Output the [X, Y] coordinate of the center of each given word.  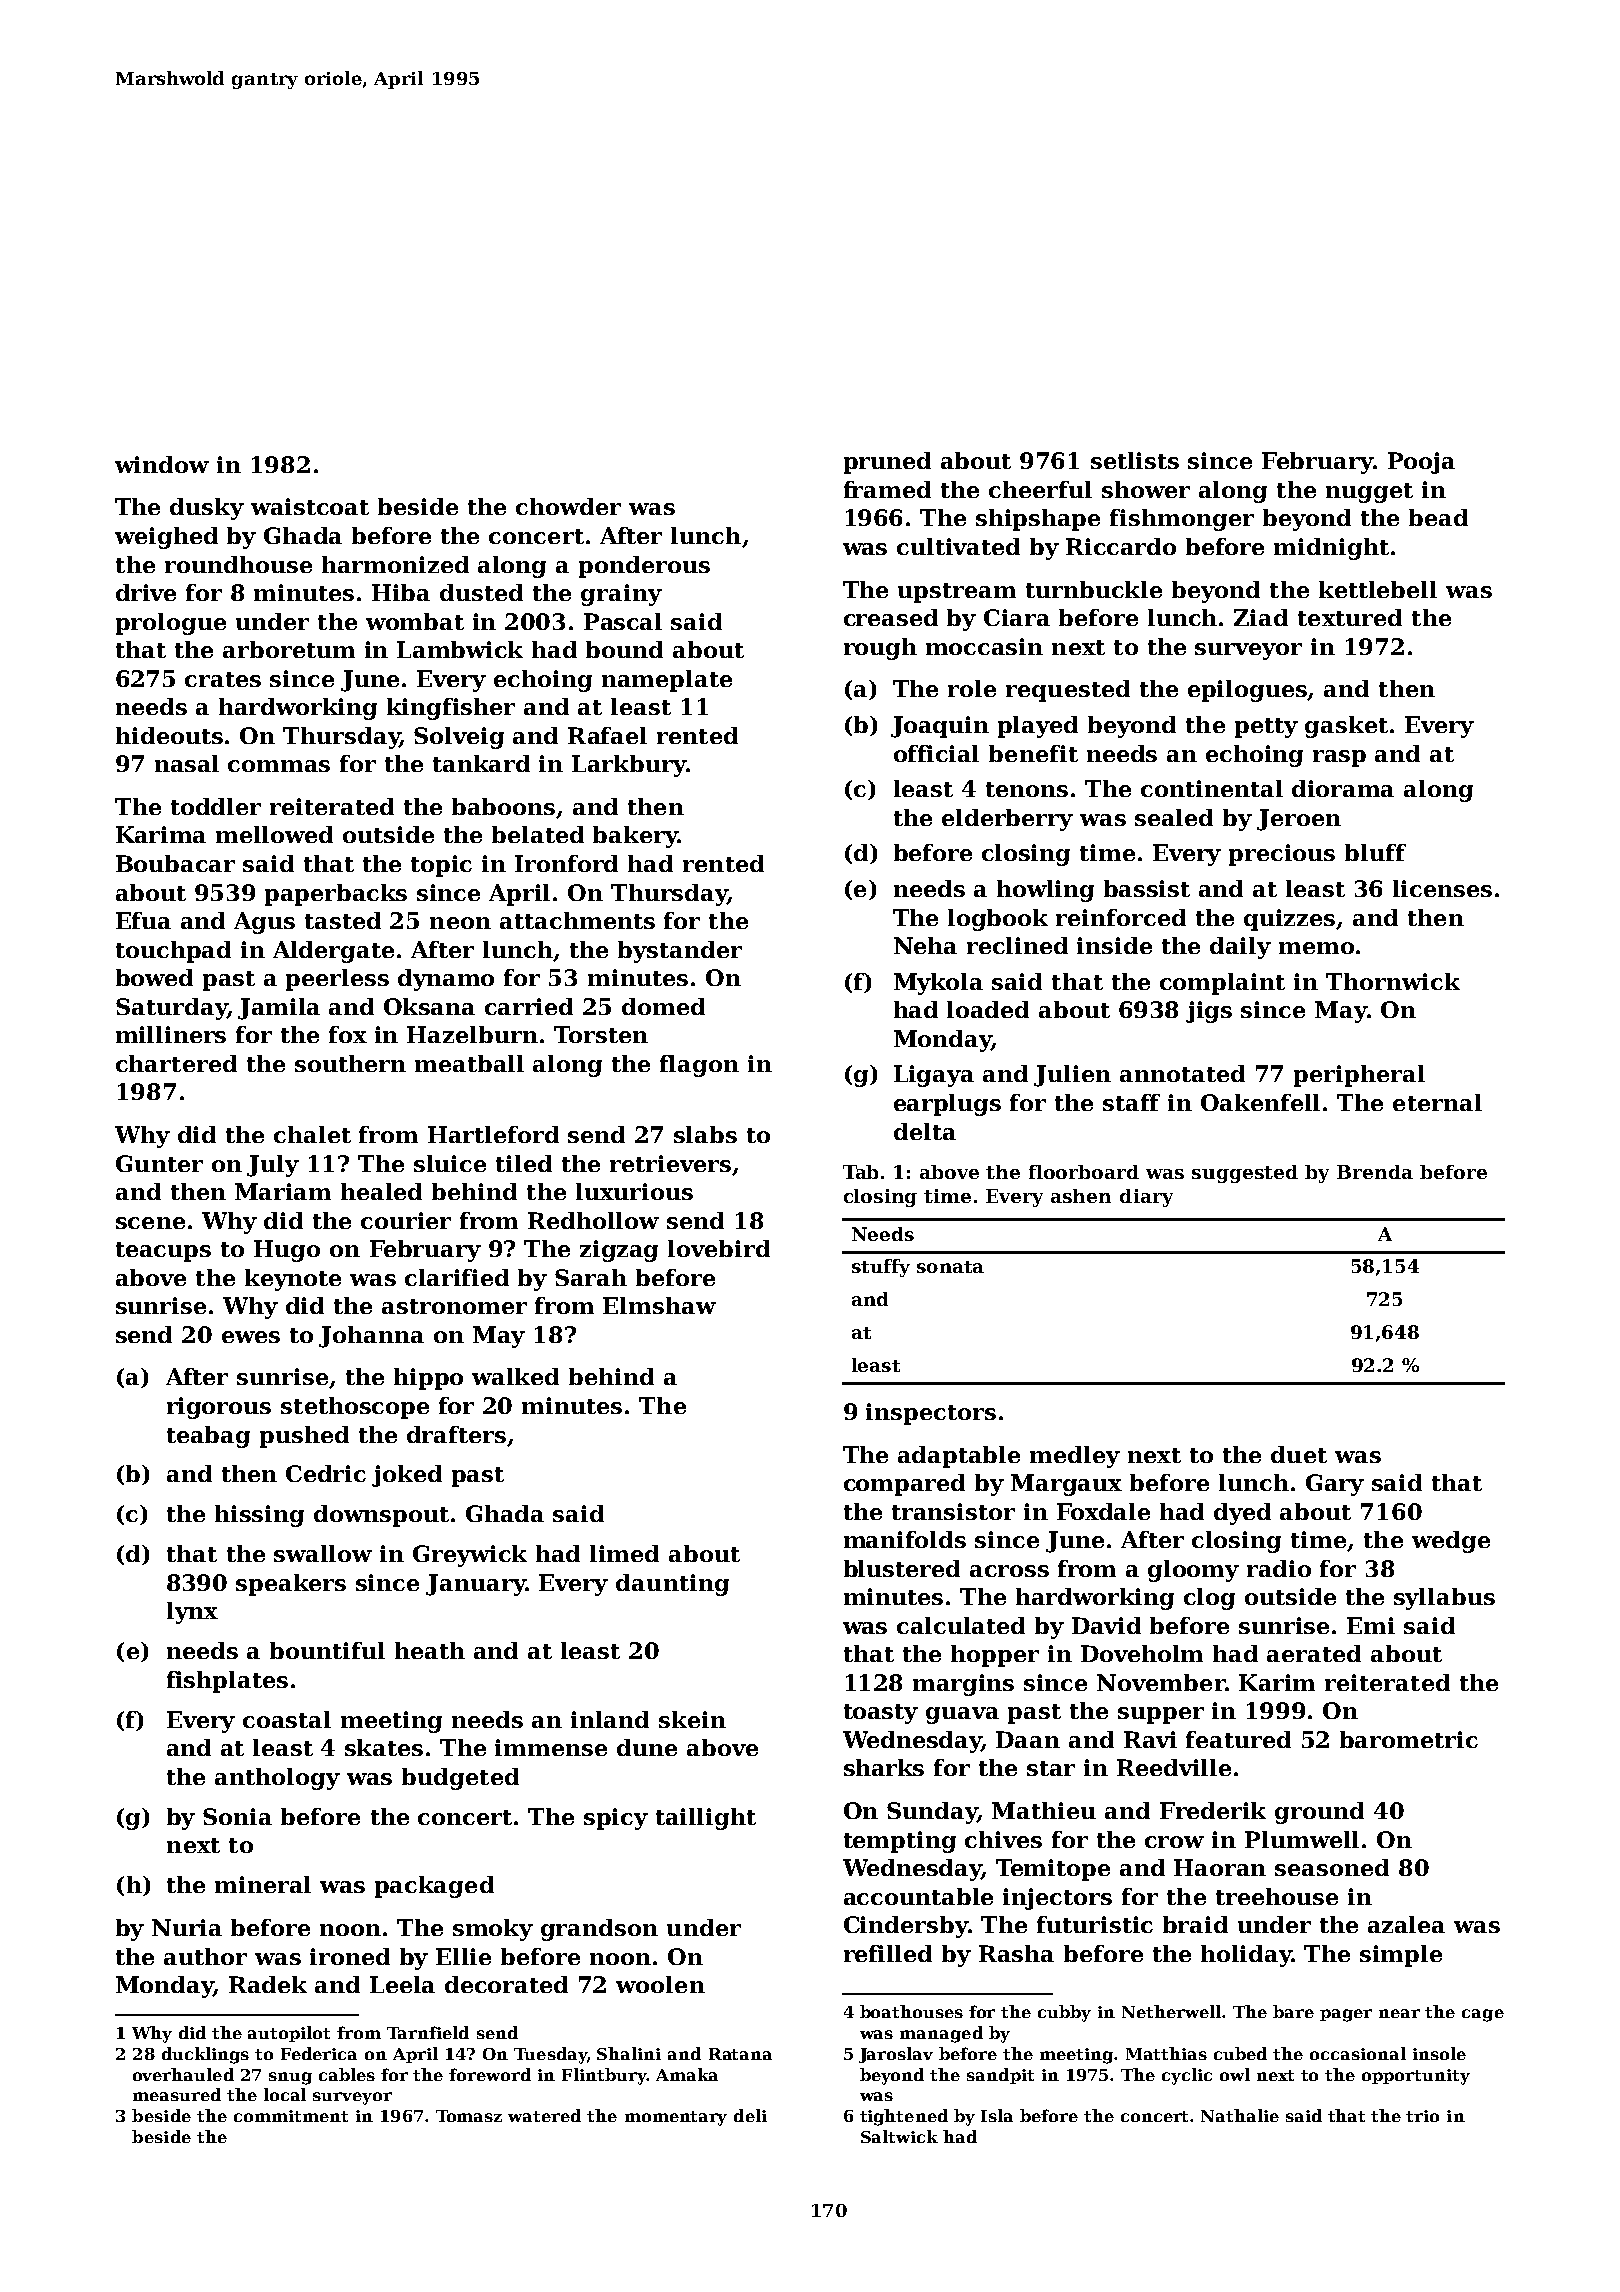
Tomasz [469, 2116]
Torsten [601, 1034]
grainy [621, 595]
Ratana [740, 2054]
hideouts [169, 735]
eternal [1437, 1102]
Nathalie [1240, 2115]
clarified [457, 1277]
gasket [1346, 727]
